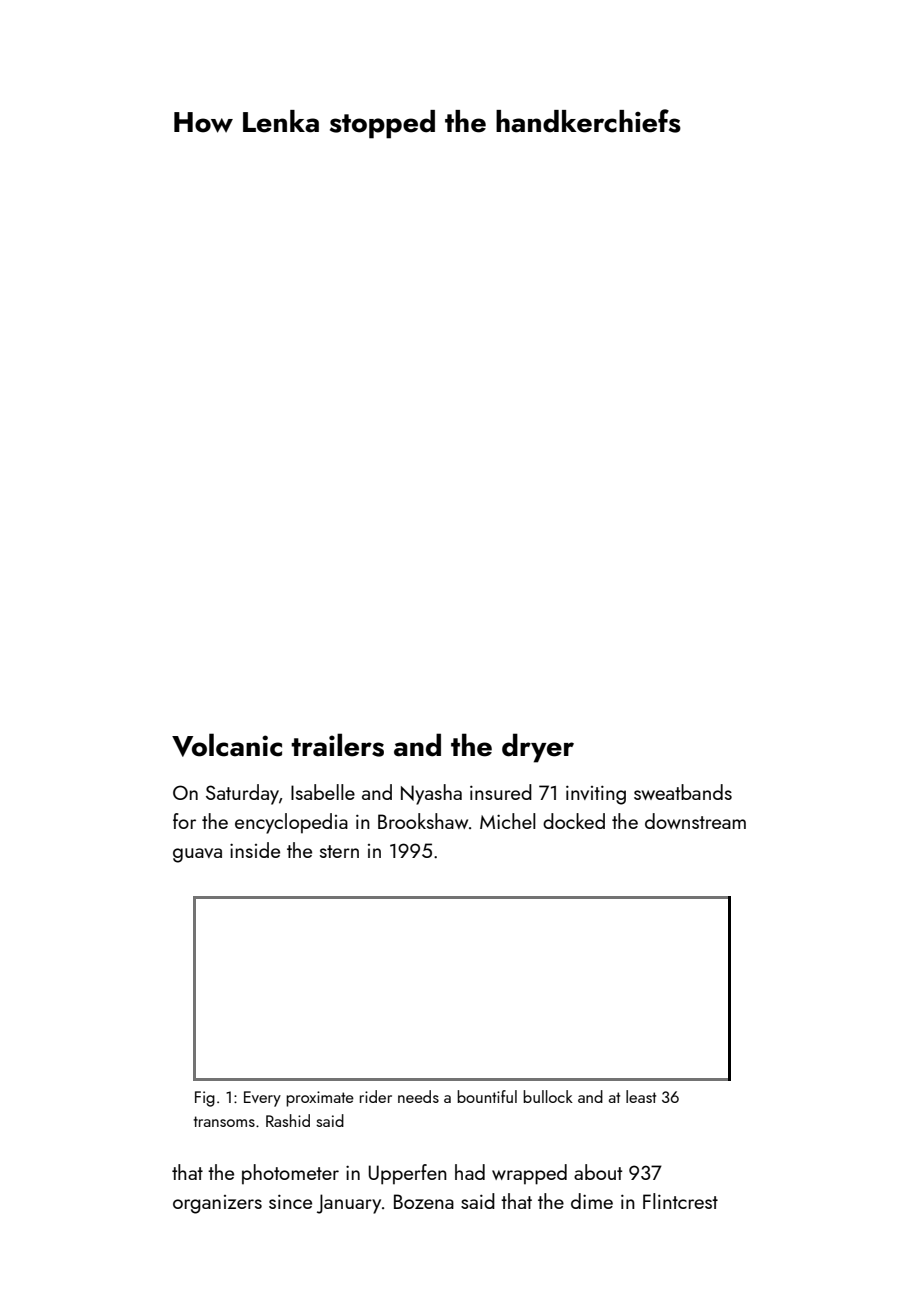 This document has width=924, height=1311. I want to click on bullock, so click(548, 1096).
